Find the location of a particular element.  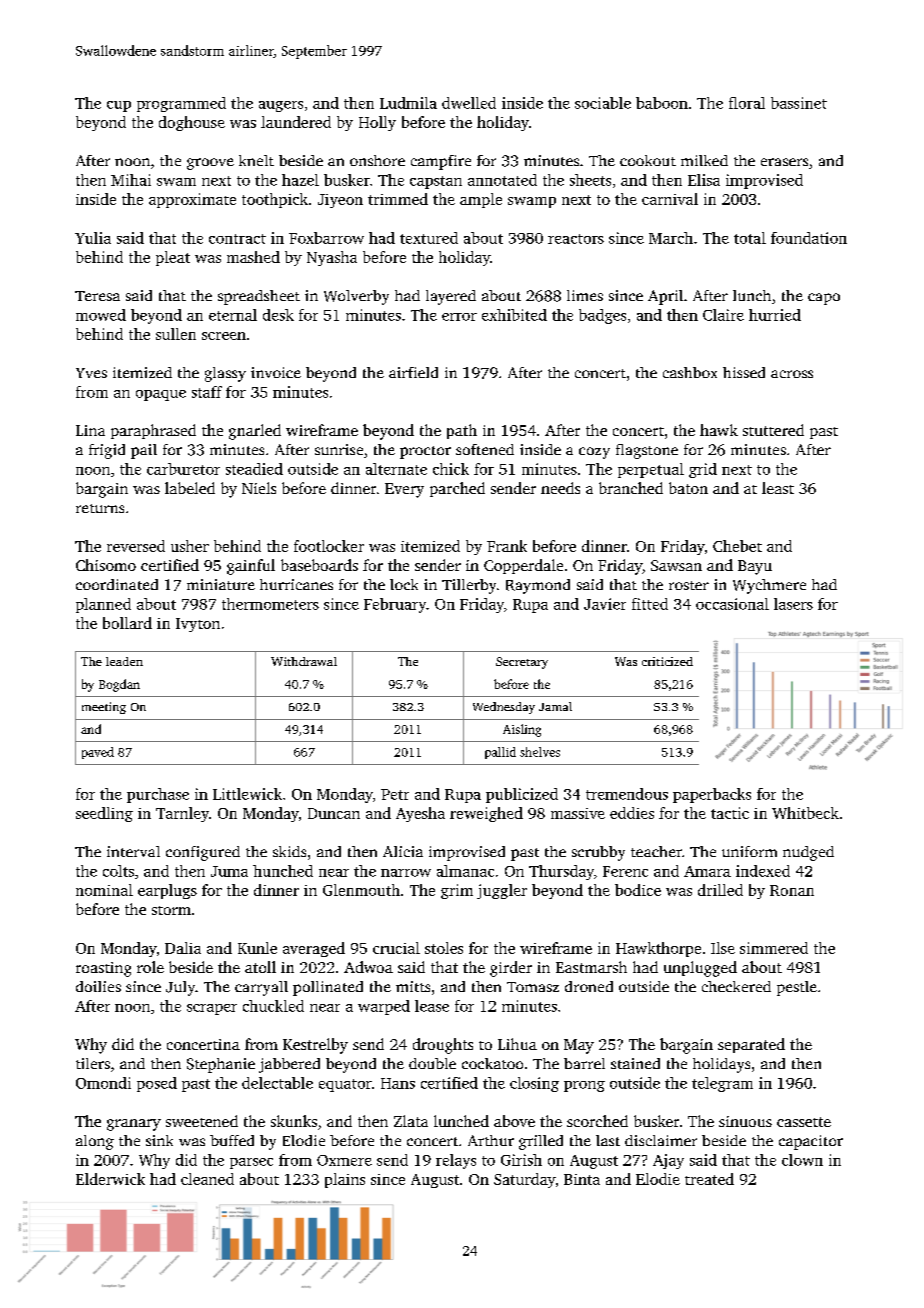

error is located at coordinates (459, 317).
